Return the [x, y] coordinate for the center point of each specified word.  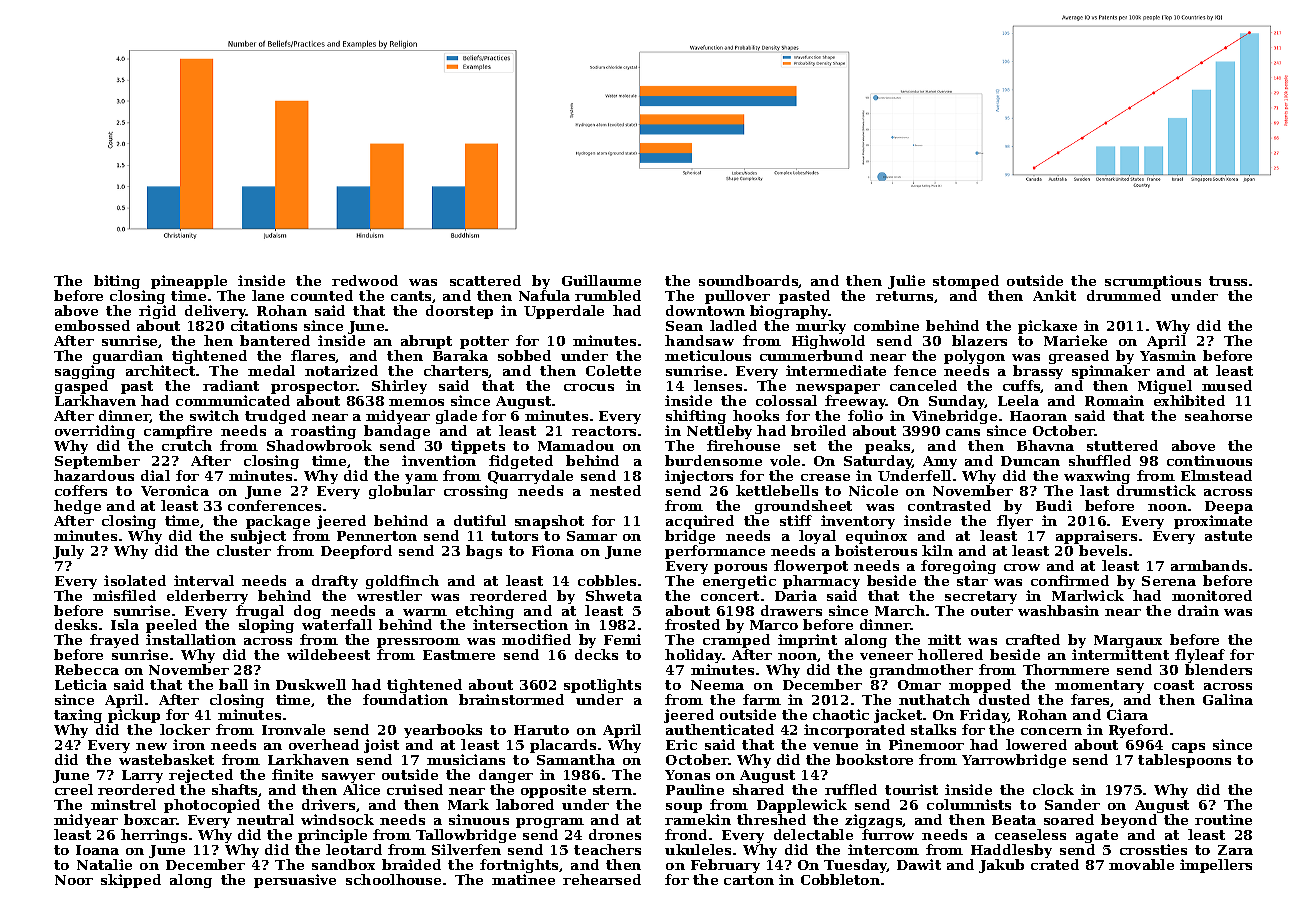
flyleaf [1201, 657]
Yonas [687, 775]
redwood [365, 280]
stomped [966, 282]
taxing [78, 717]
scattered [485, 280]
